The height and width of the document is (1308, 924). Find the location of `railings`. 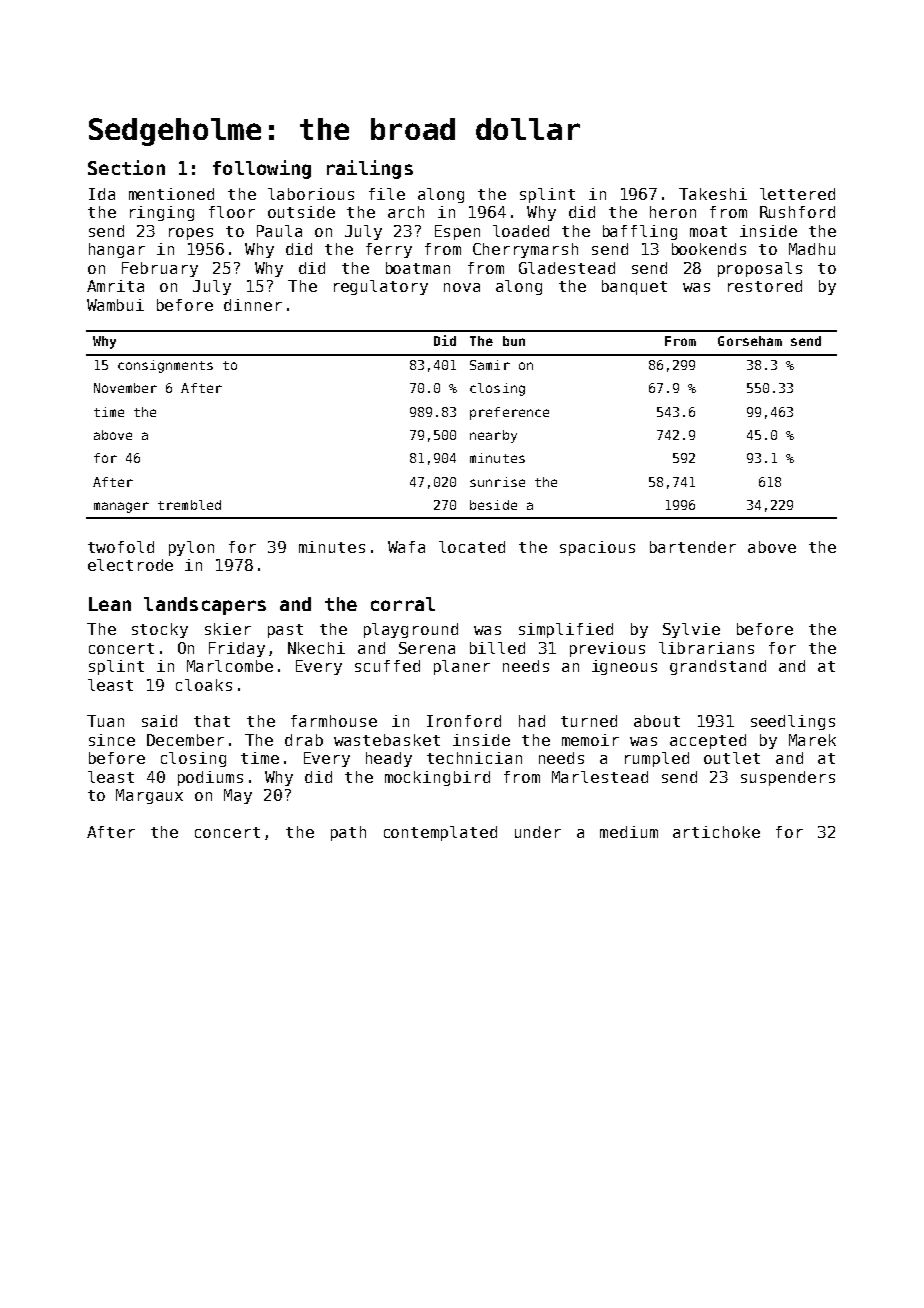

railings is located at coordinates (370, 169).
